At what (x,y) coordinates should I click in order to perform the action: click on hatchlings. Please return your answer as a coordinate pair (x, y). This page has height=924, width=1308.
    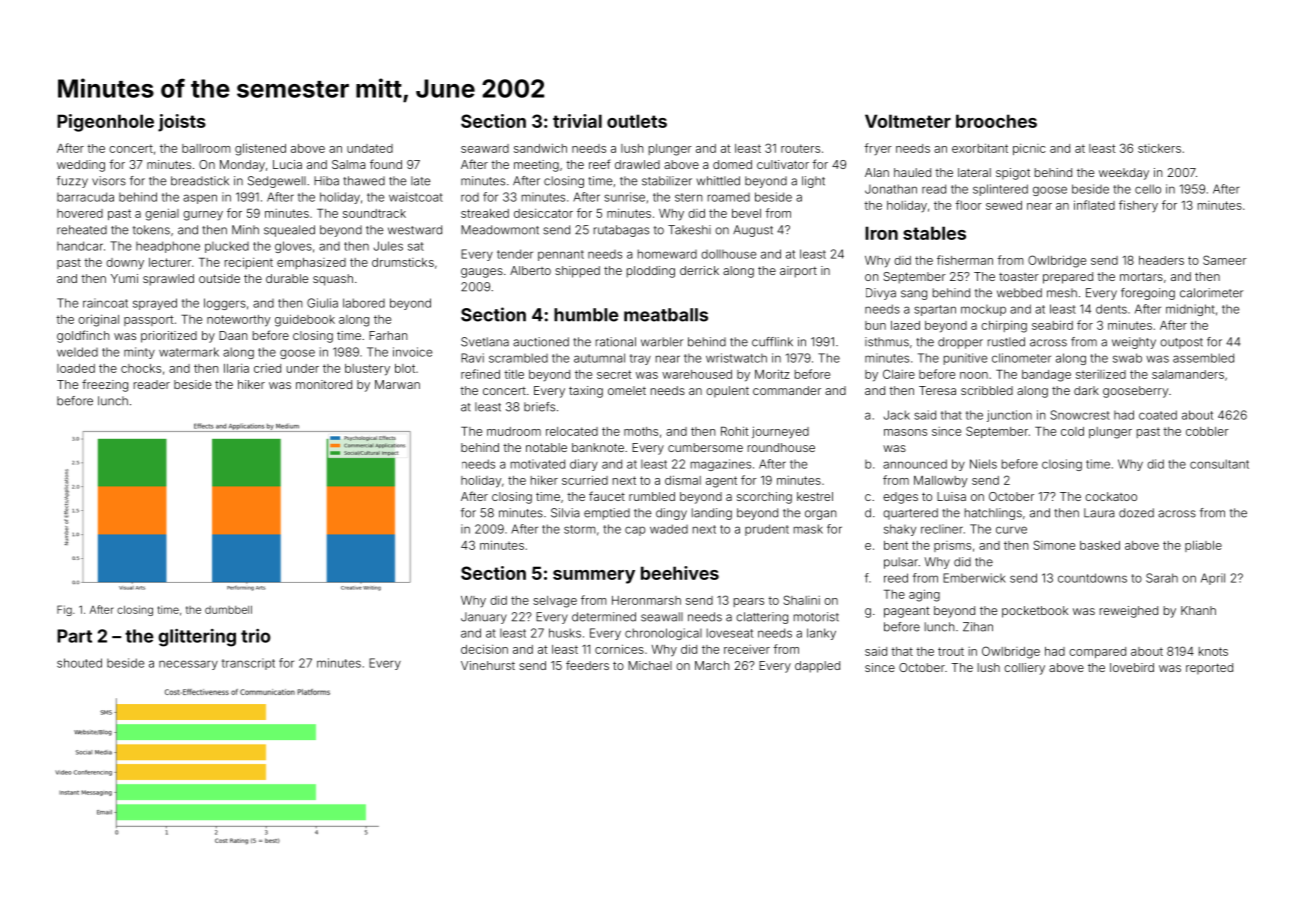
    Looking at the image, I should click on (993, 514).
